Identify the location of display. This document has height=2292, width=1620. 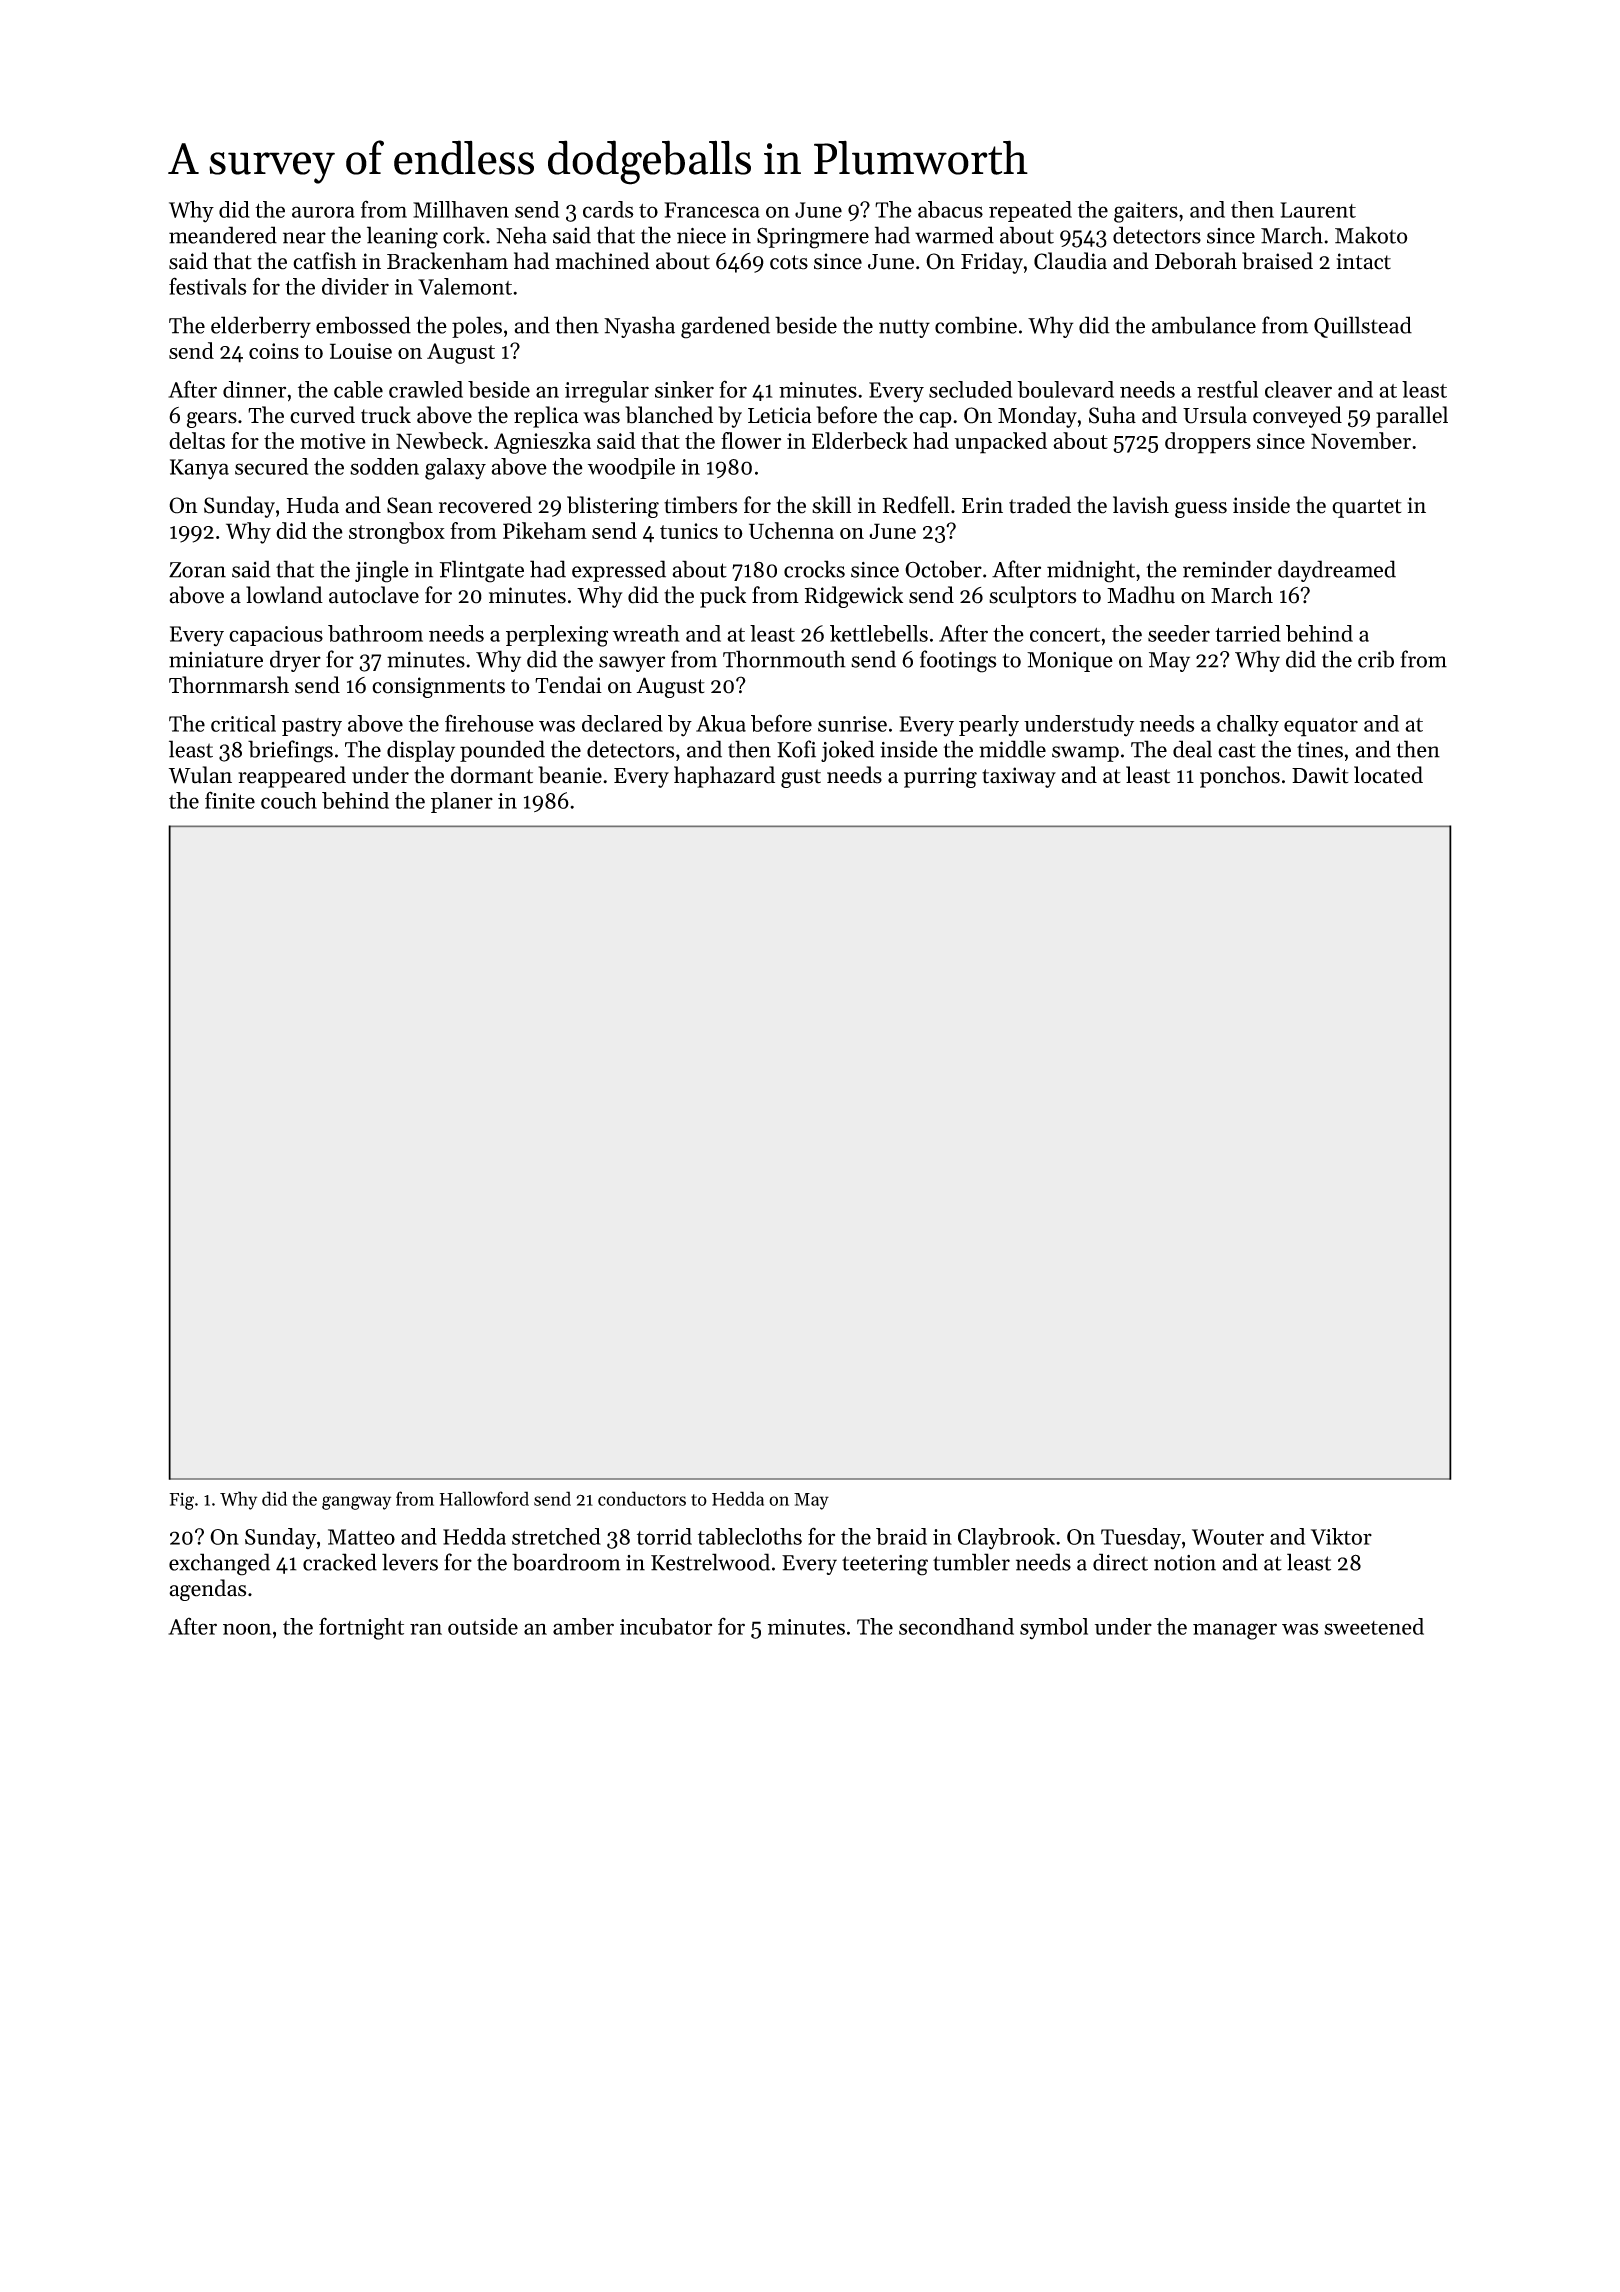
(421, 751).
